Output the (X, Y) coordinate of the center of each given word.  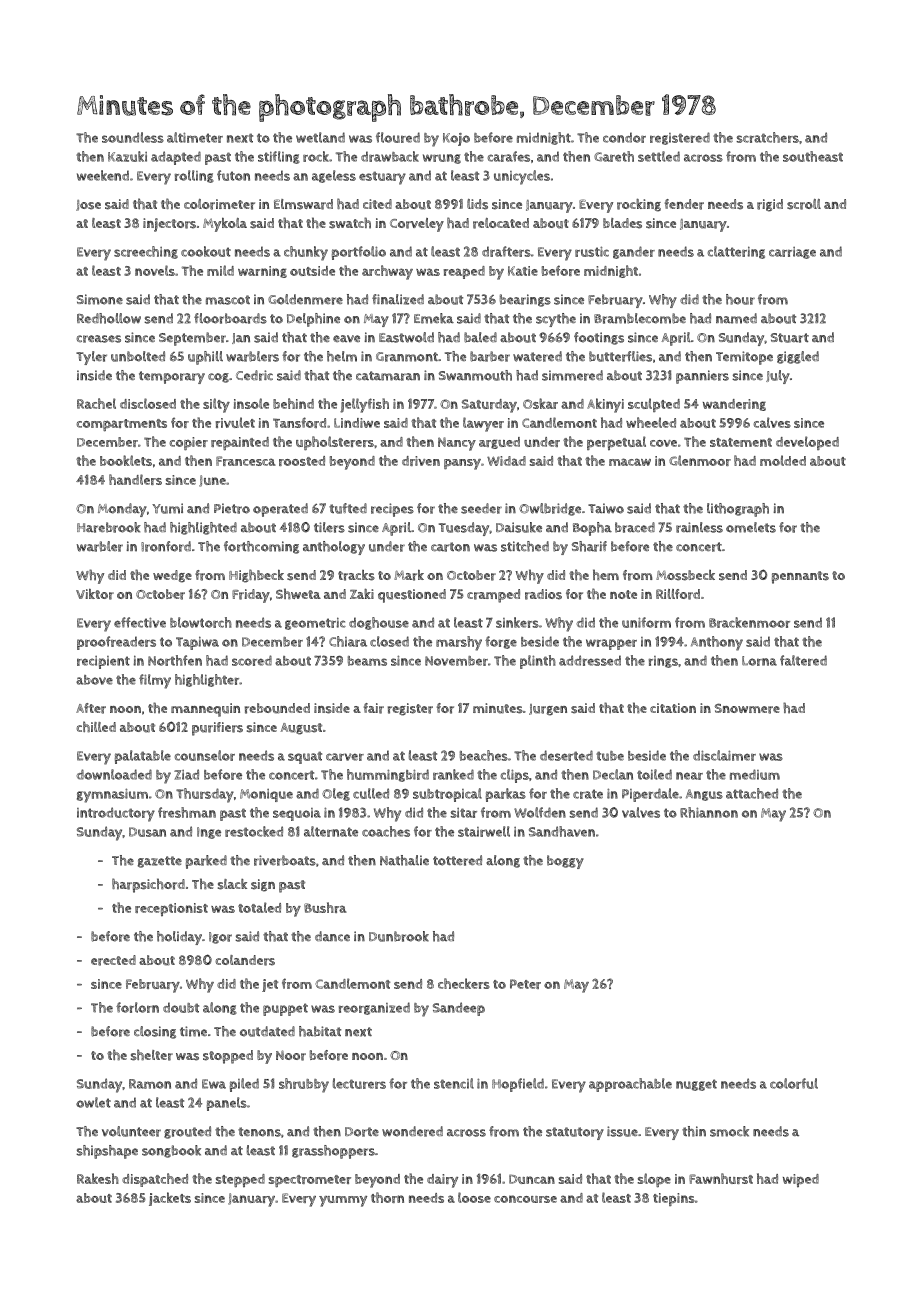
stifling (279, 157)
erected (113, 960)
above (94, 680)
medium (755, 774)
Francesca (246, 461)
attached (752, 793)
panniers (702, 377)
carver (345, 757)
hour (740, 299)
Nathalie (404, 860)
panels (227, 1104)
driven (421, 461)
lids (477, 204)
